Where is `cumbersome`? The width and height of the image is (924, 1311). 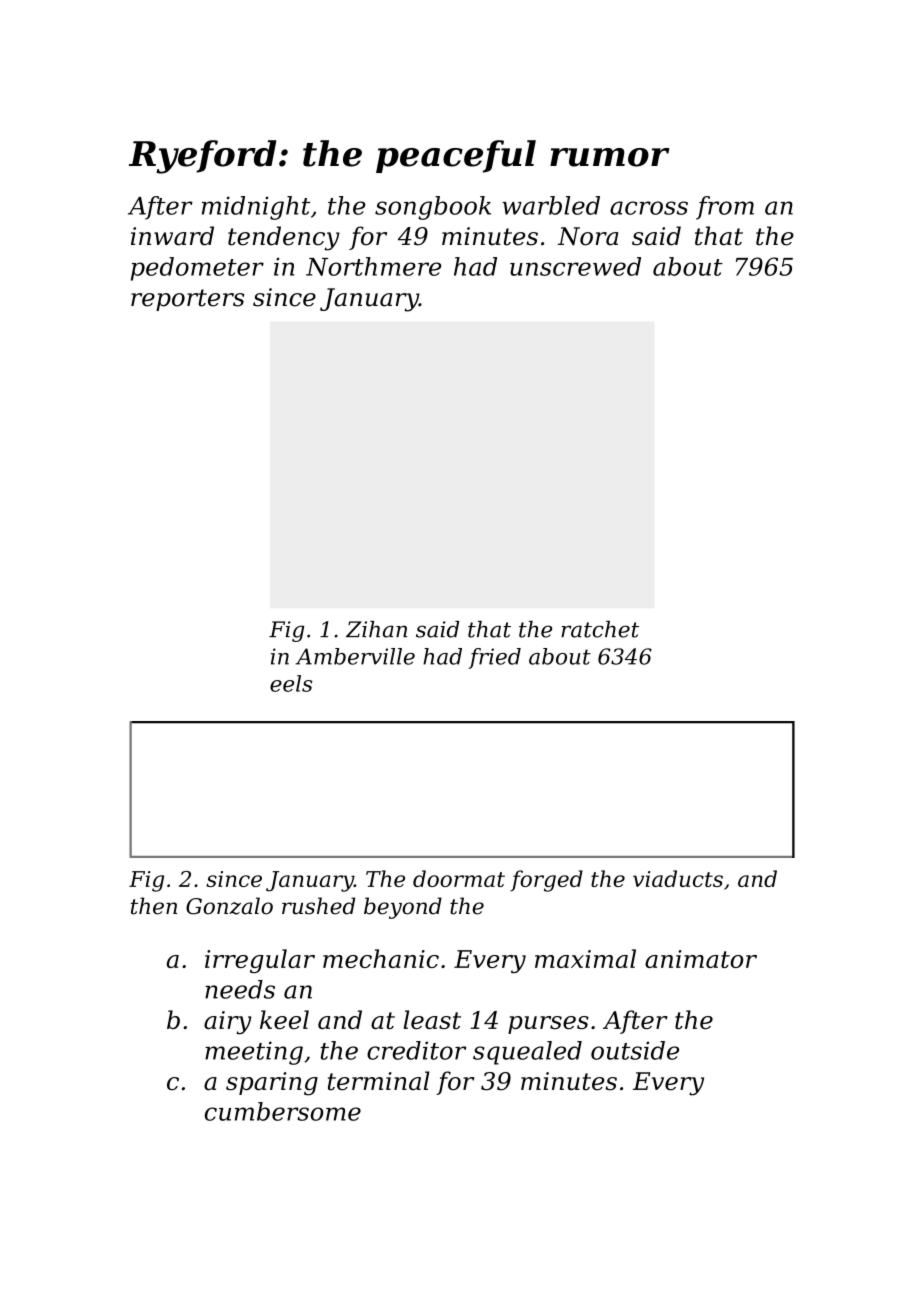
cumbersome is located at coordinates (283, 1111).
